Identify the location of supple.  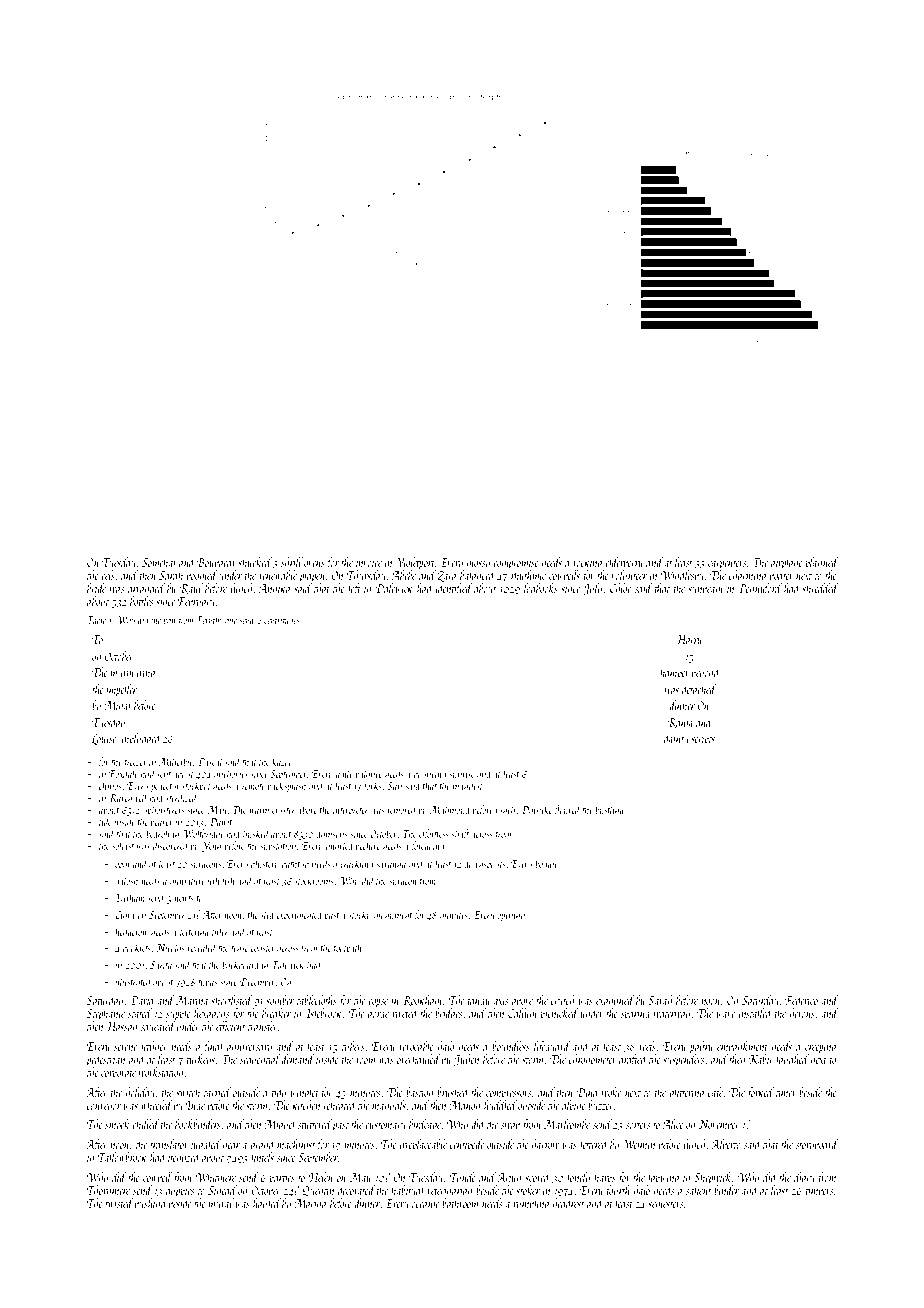
(178, 1014).
